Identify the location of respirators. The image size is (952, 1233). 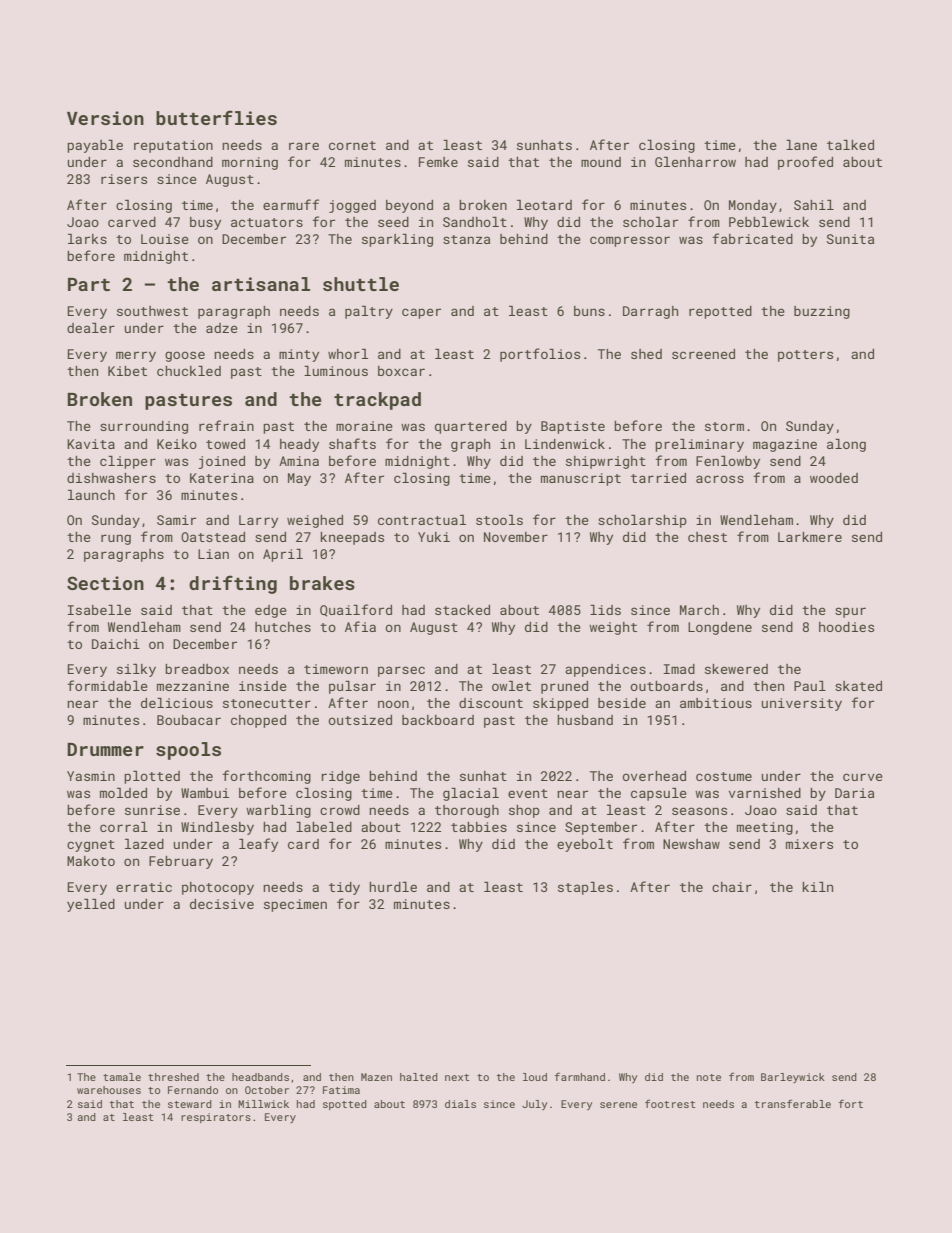
(216, 1118).
